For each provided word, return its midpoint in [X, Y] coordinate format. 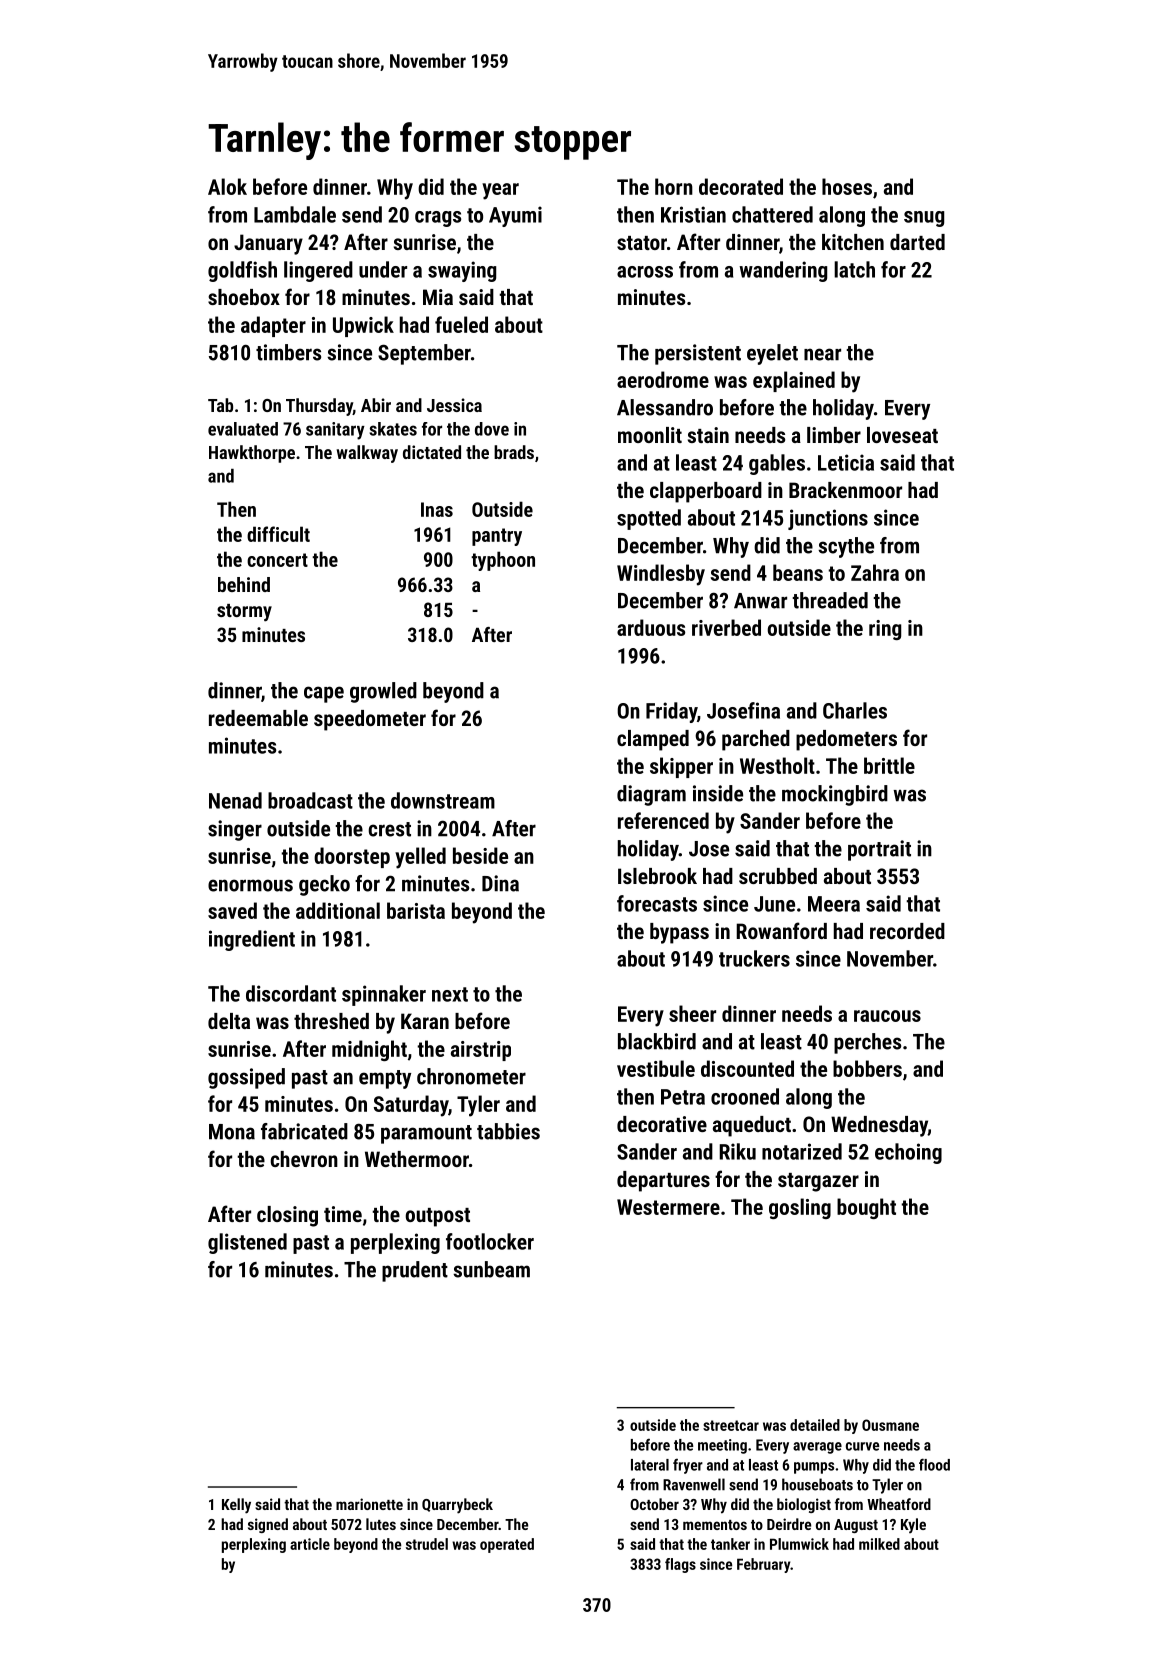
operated [507, 1545]
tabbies [508, 1131]
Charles [855, 710]
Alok [227, 186]
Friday [671, 712]
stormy [244, 613]
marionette [369, 1504]
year [500, 191]
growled [383, 692]
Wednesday [879, 1126]
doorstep [352, 857]
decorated [741, 186]
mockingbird [835, 795]
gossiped [246, 1078]
